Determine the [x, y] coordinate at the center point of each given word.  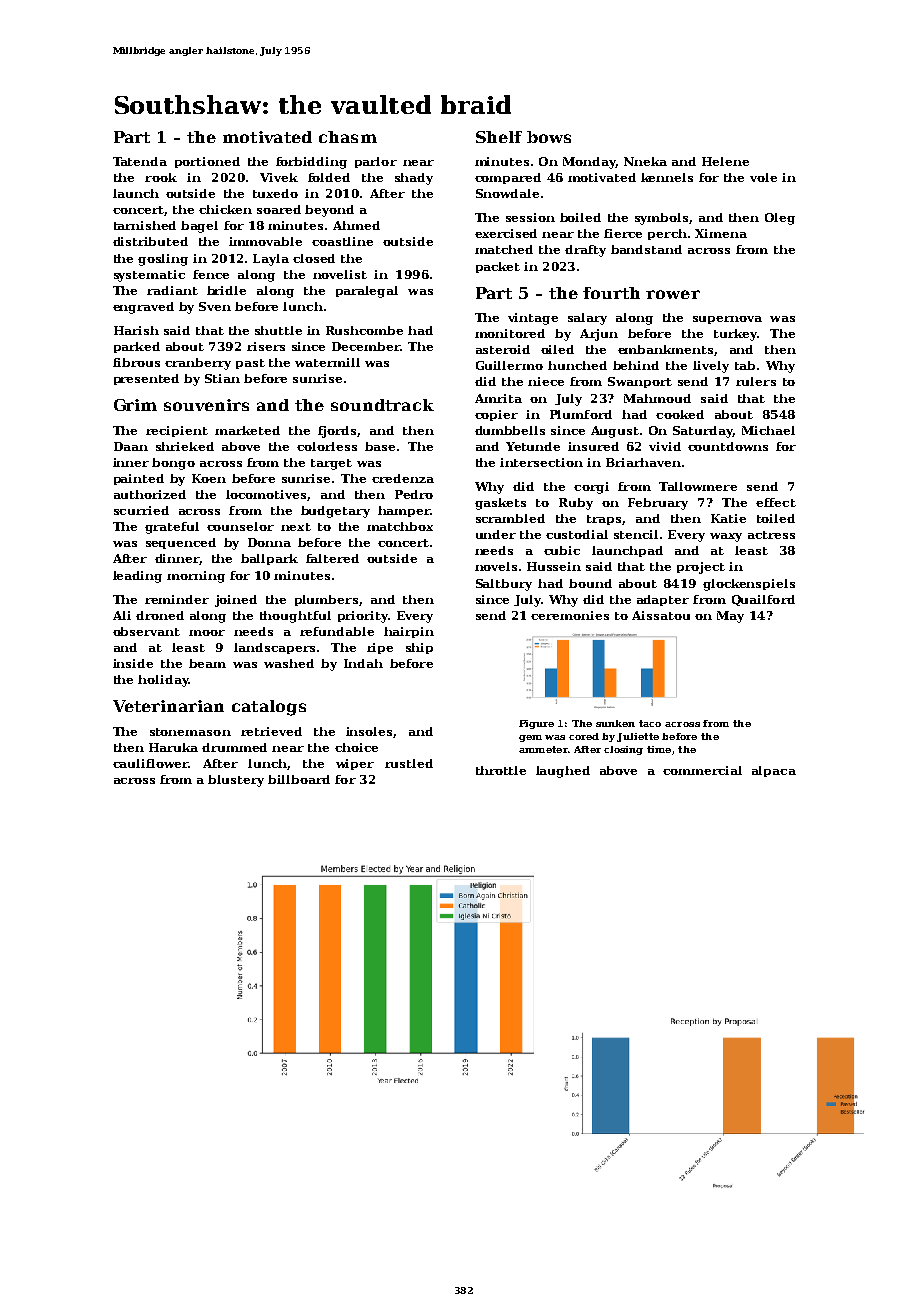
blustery [236, 781]
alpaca [774, 771]
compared [508, 178]
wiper [355, 764]
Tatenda [140, 161]
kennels [667, 177]
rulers [756, 381]
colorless [327, 446]
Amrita [498, 398]
